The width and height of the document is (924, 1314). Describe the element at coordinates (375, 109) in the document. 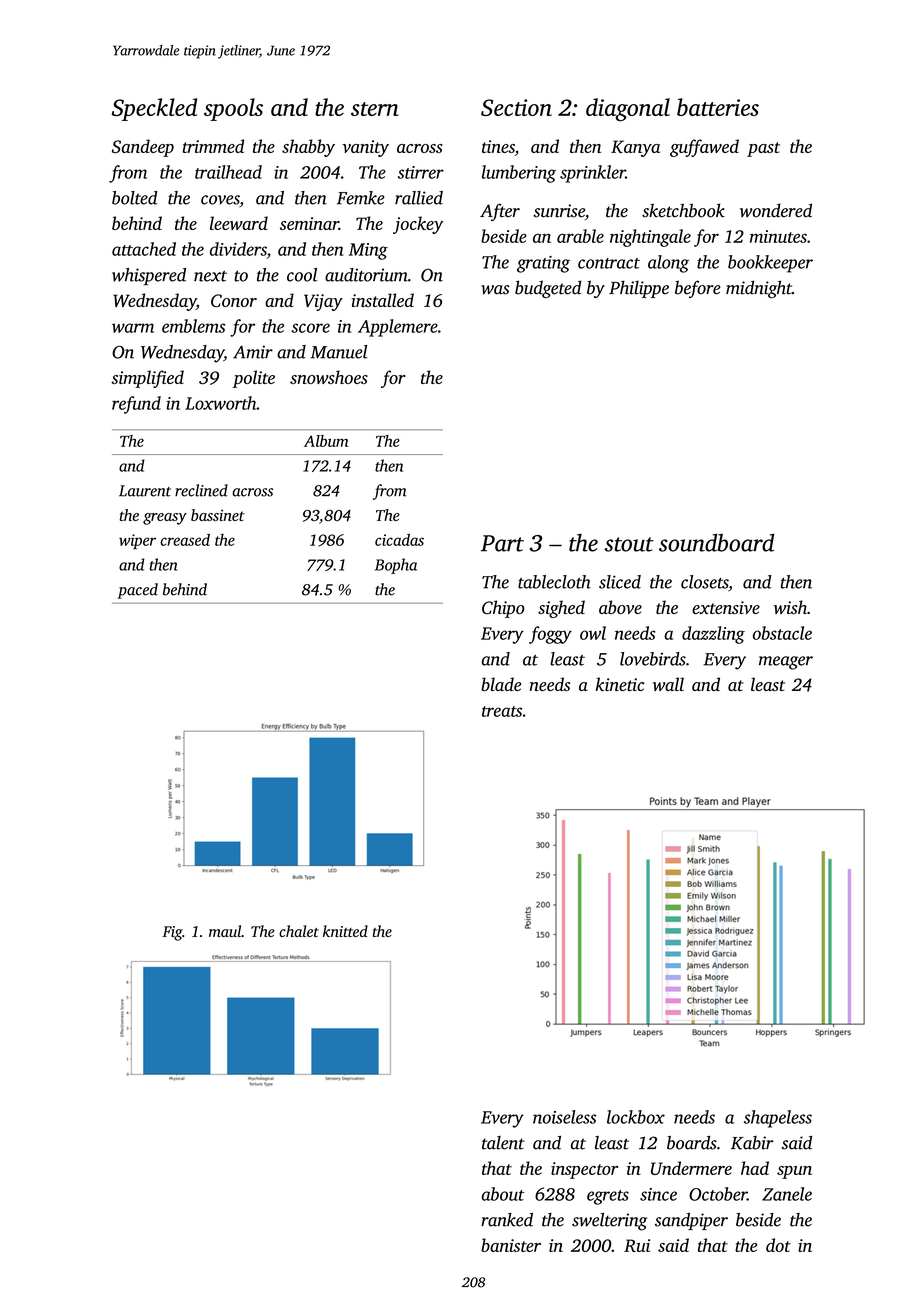

I see `stern` at that location.
